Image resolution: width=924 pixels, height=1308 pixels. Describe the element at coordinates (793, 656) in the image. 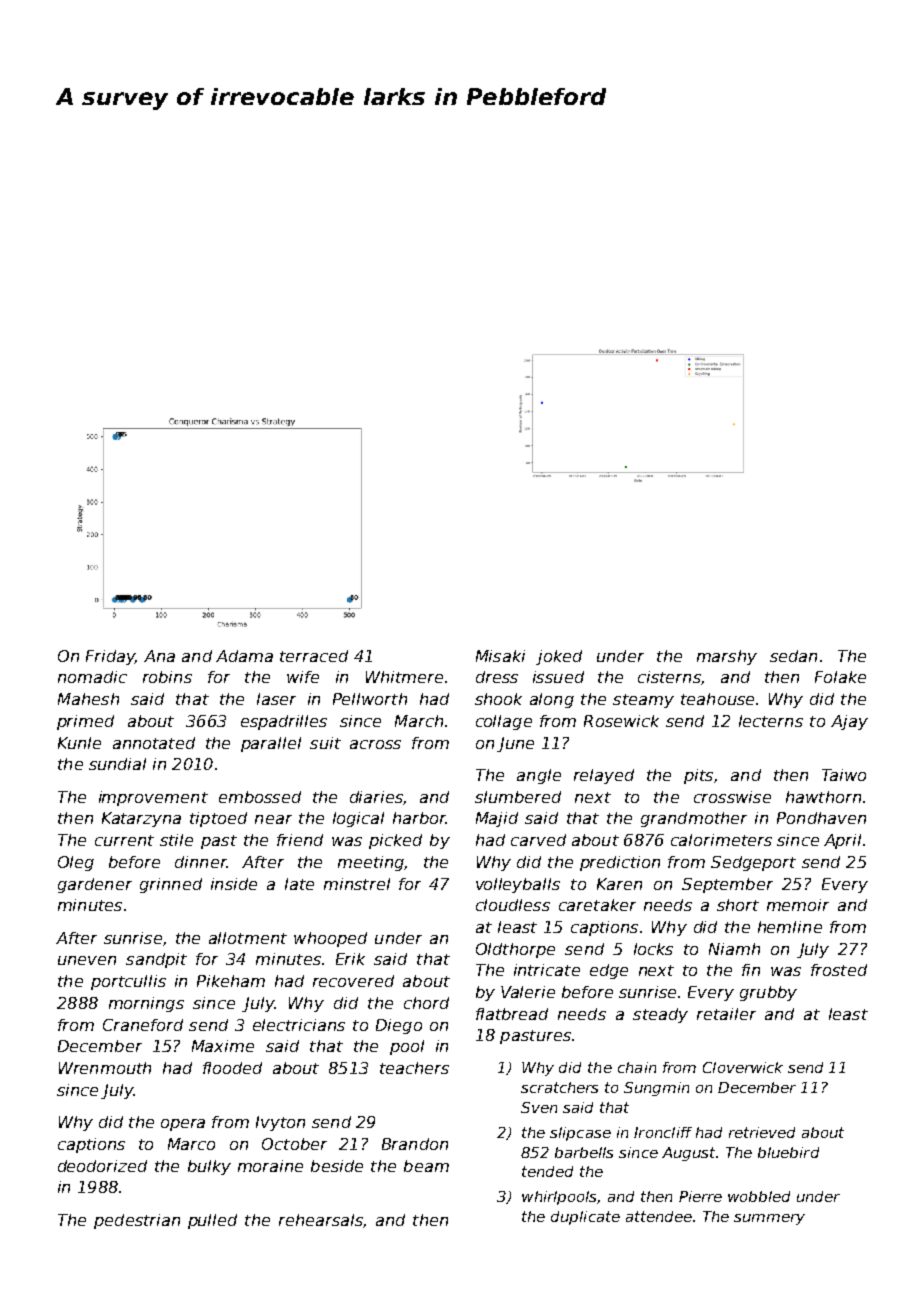

I see `sedan` at that location.
